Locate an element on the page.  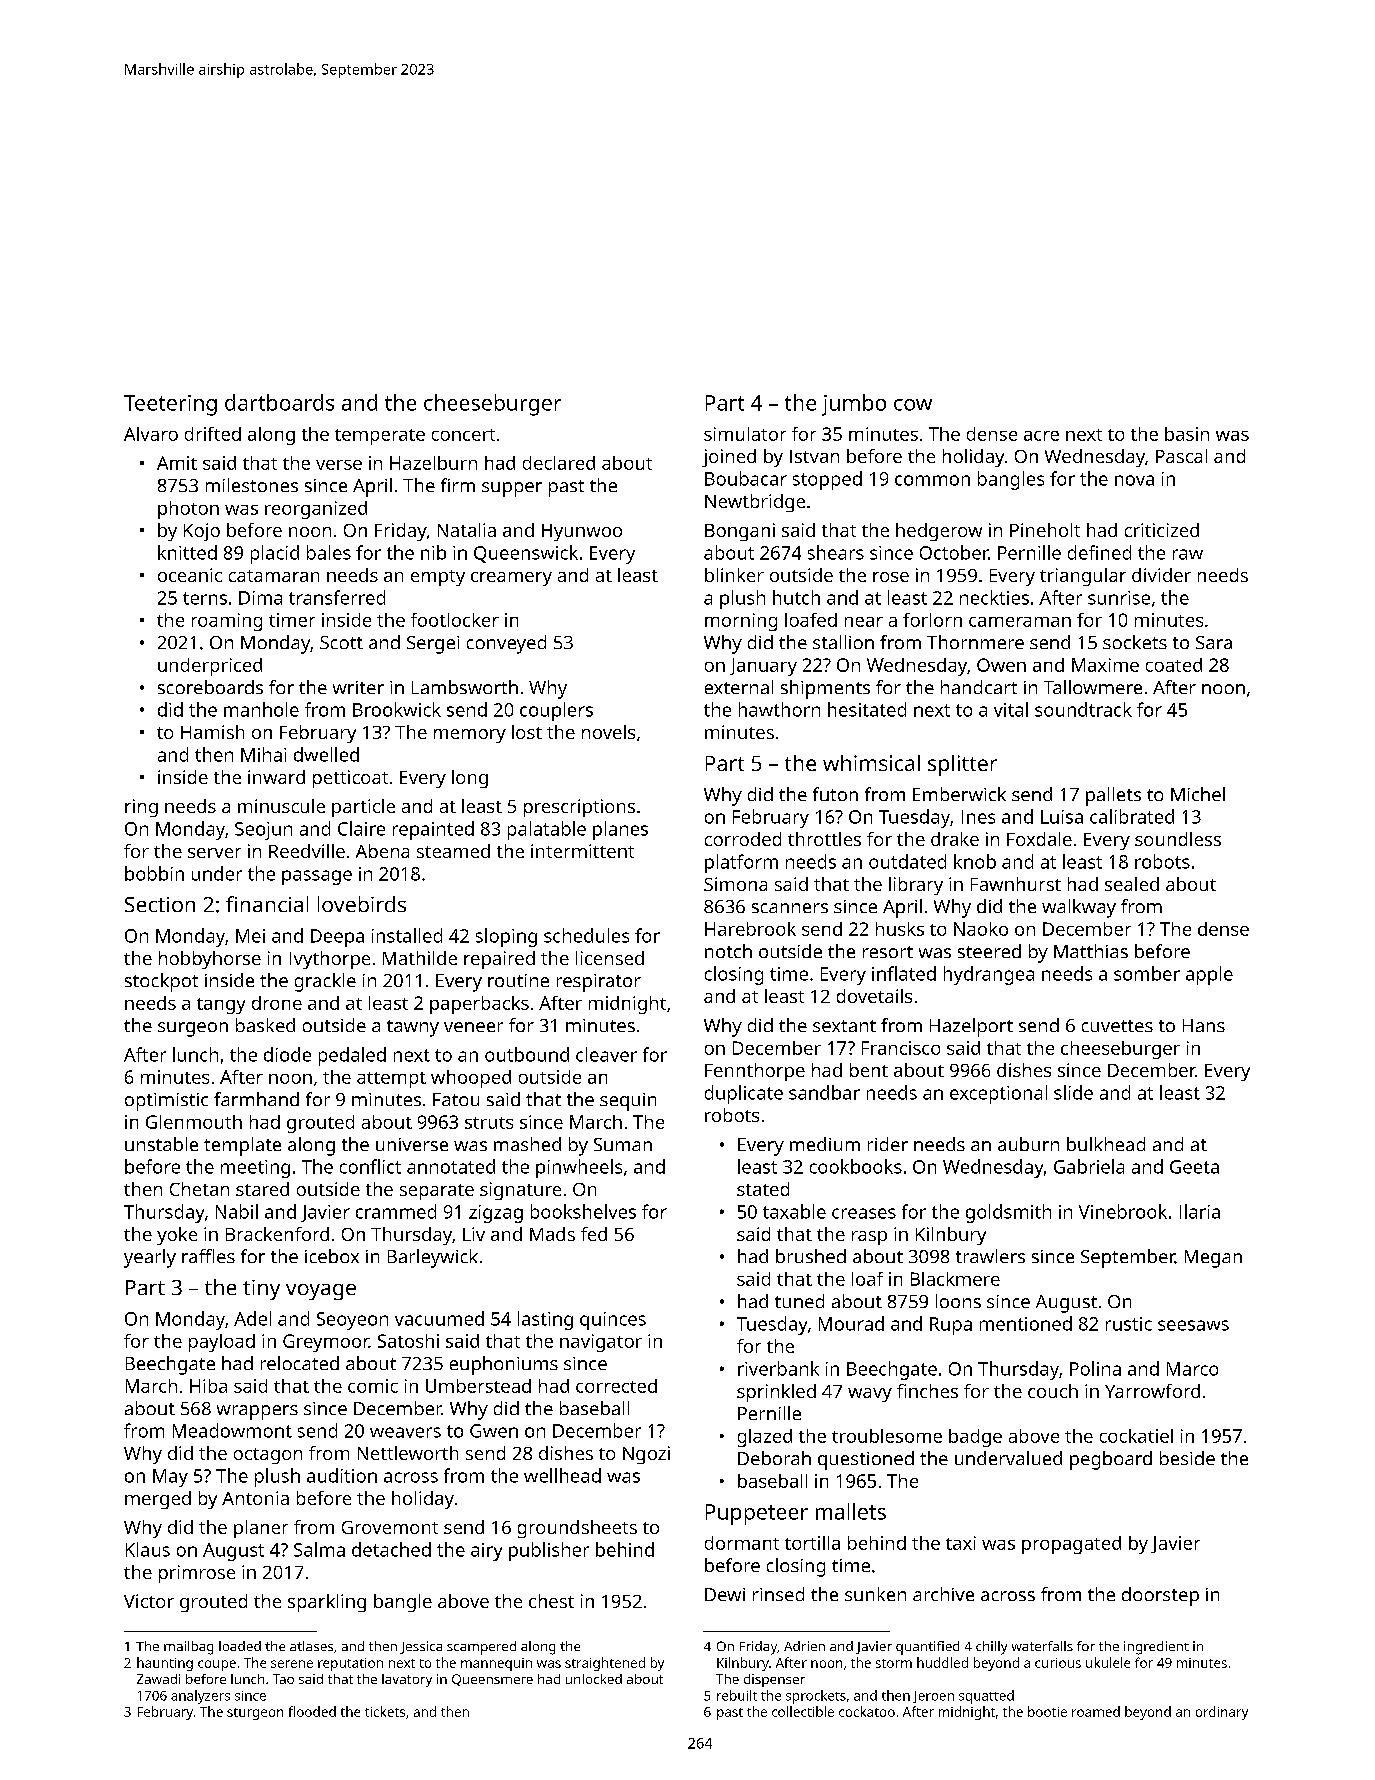
cow is located at coordinates (913, 405).
